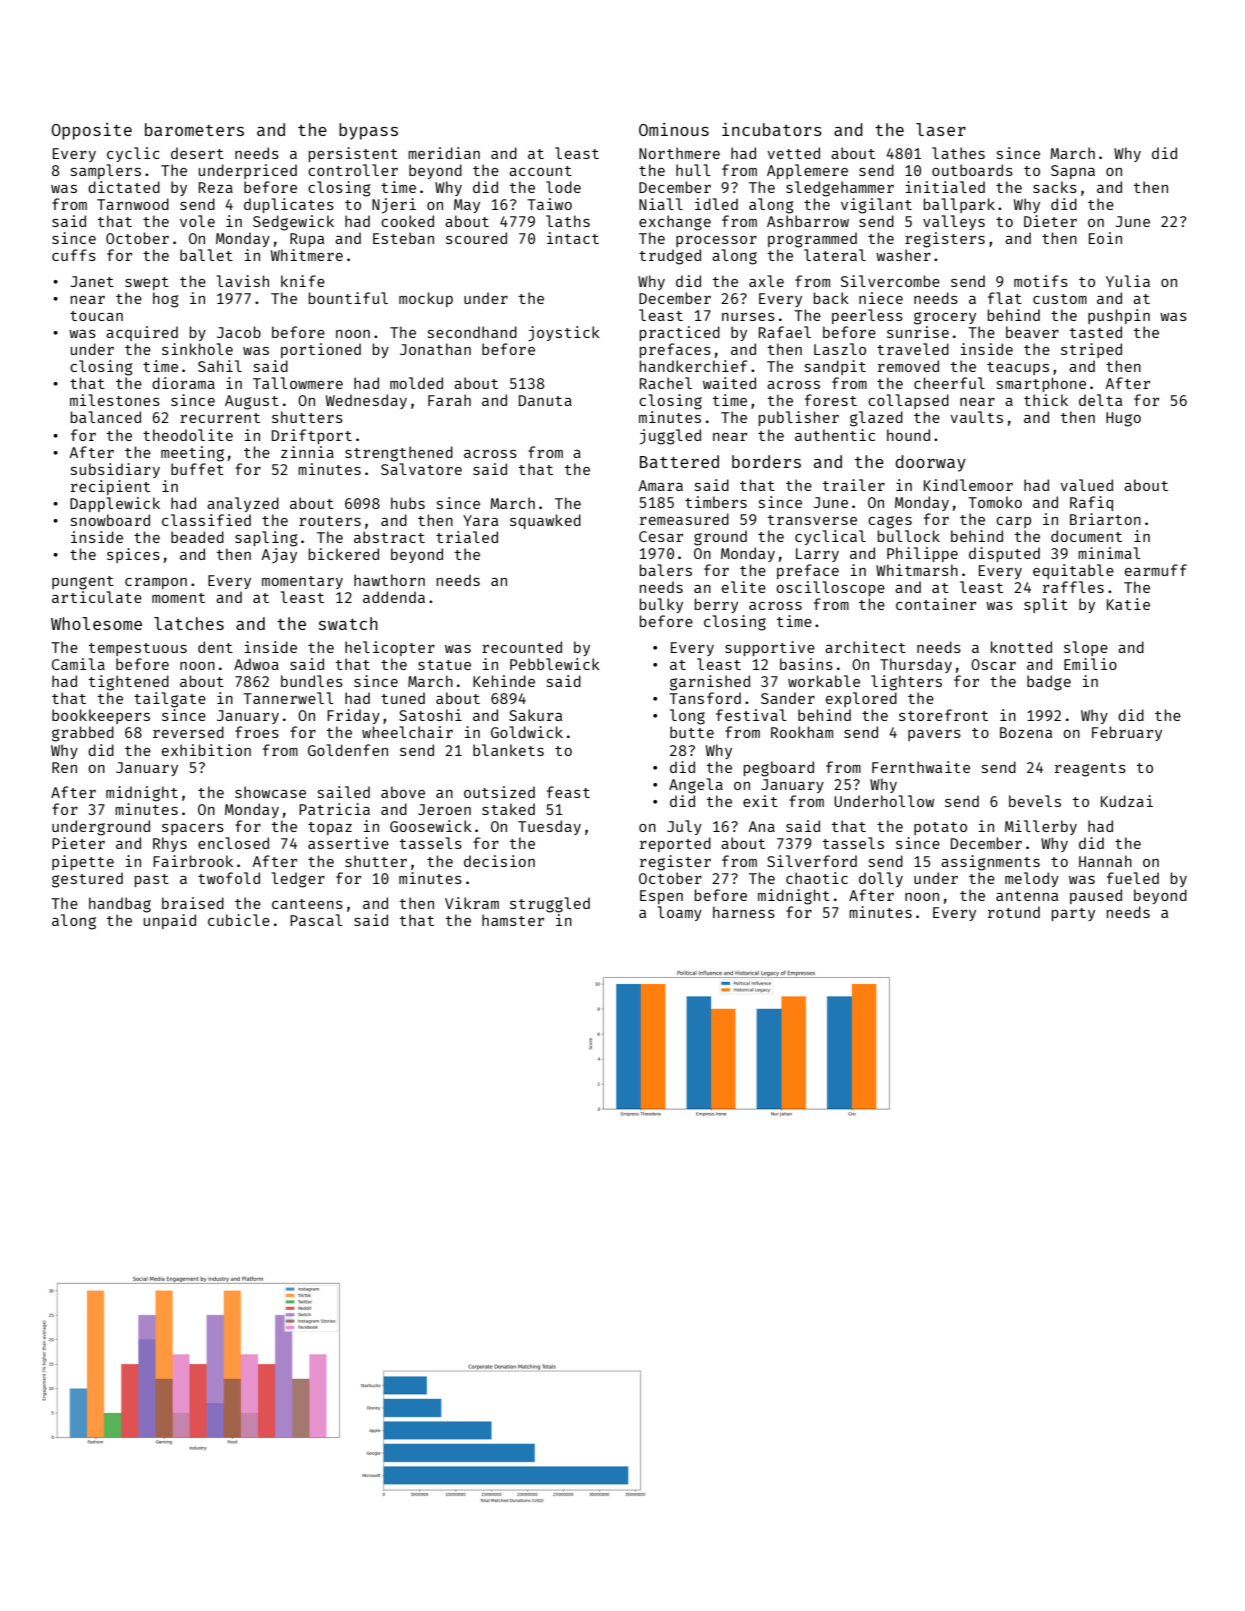 The image size is (1245, 1611). I want to click on Rafiq, so click(1091, 503).
